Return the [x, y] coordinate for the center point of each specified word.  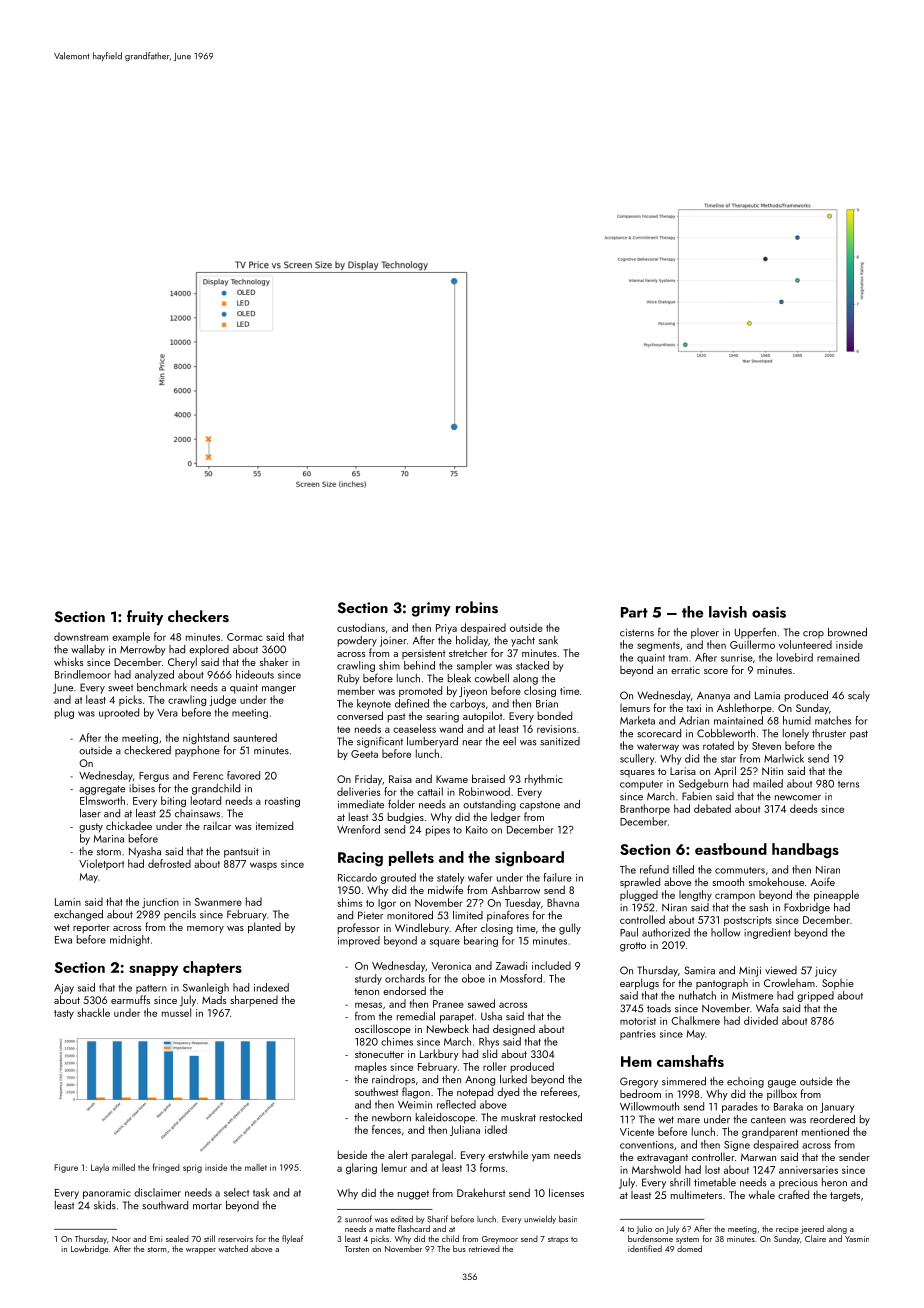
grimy [431, 609]
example [131, 637]
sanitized [560, 741]
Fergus [154, 777]
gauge [782, 1084]
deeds [803, 808]
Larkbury [439, 1054]
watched [233, 1248]
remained [838, 657]
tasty [64, 1014]
